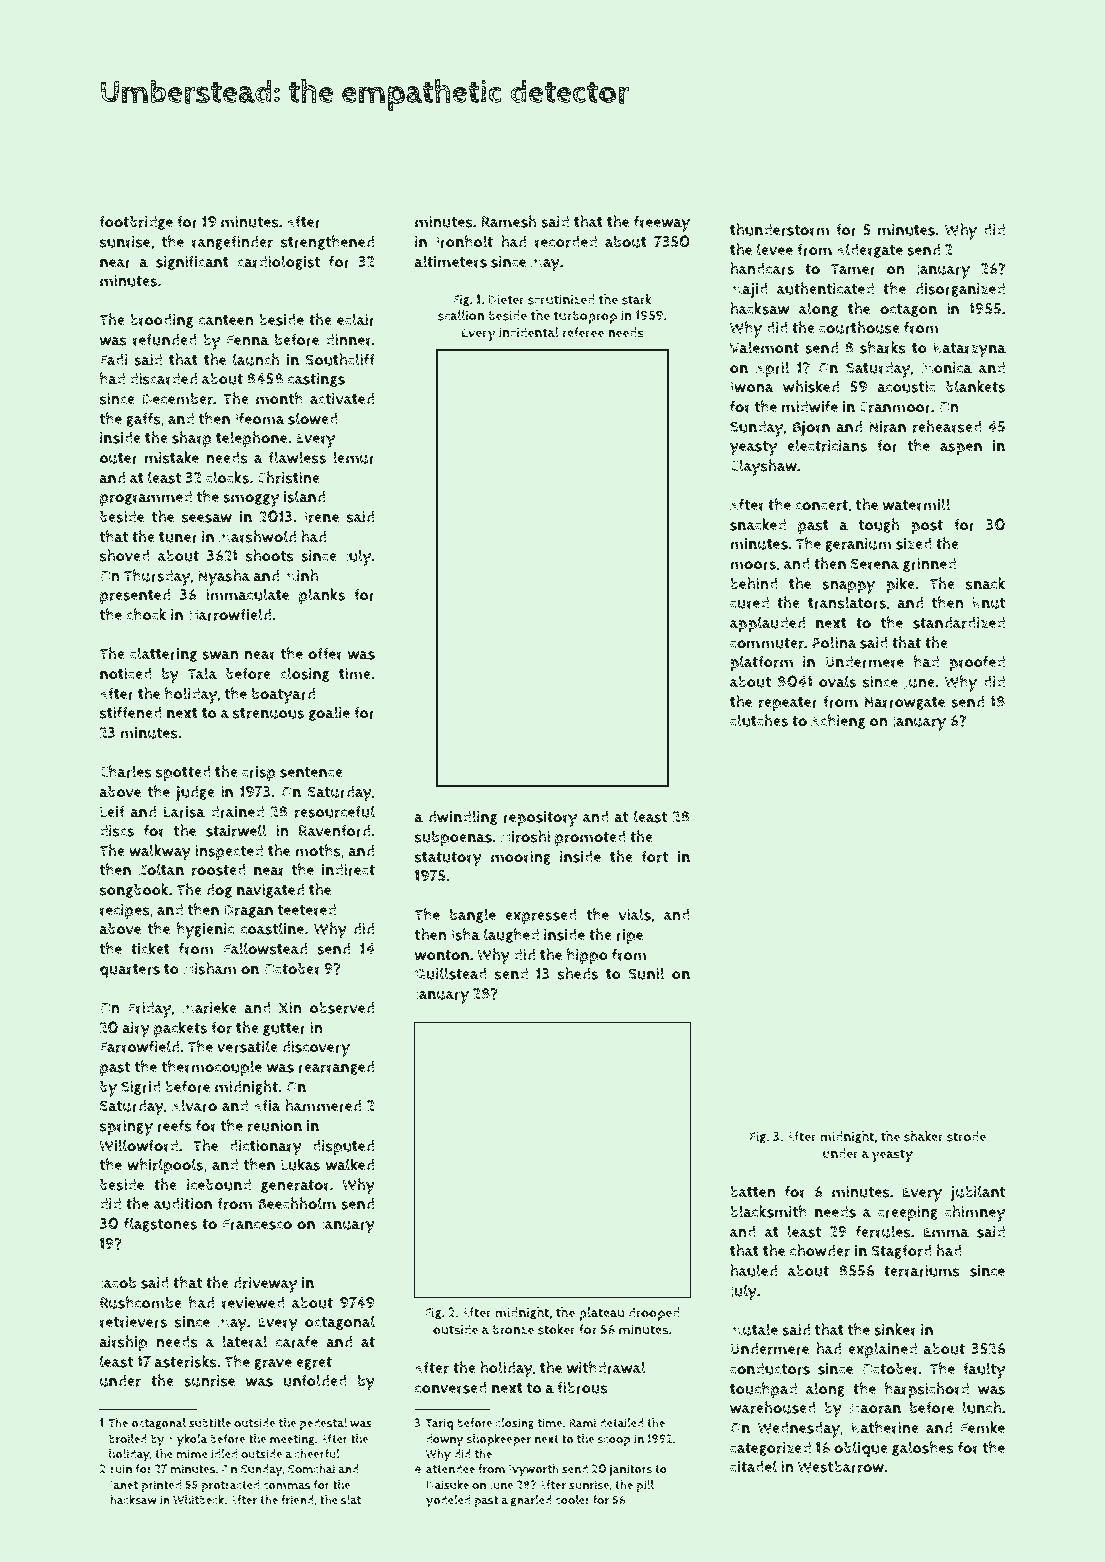 This screenshot has width=1105, height=1562. What do you see at coordinates (966, 1136) in the screenshot?
I see `strode` at bounding box center [966, 1136].
